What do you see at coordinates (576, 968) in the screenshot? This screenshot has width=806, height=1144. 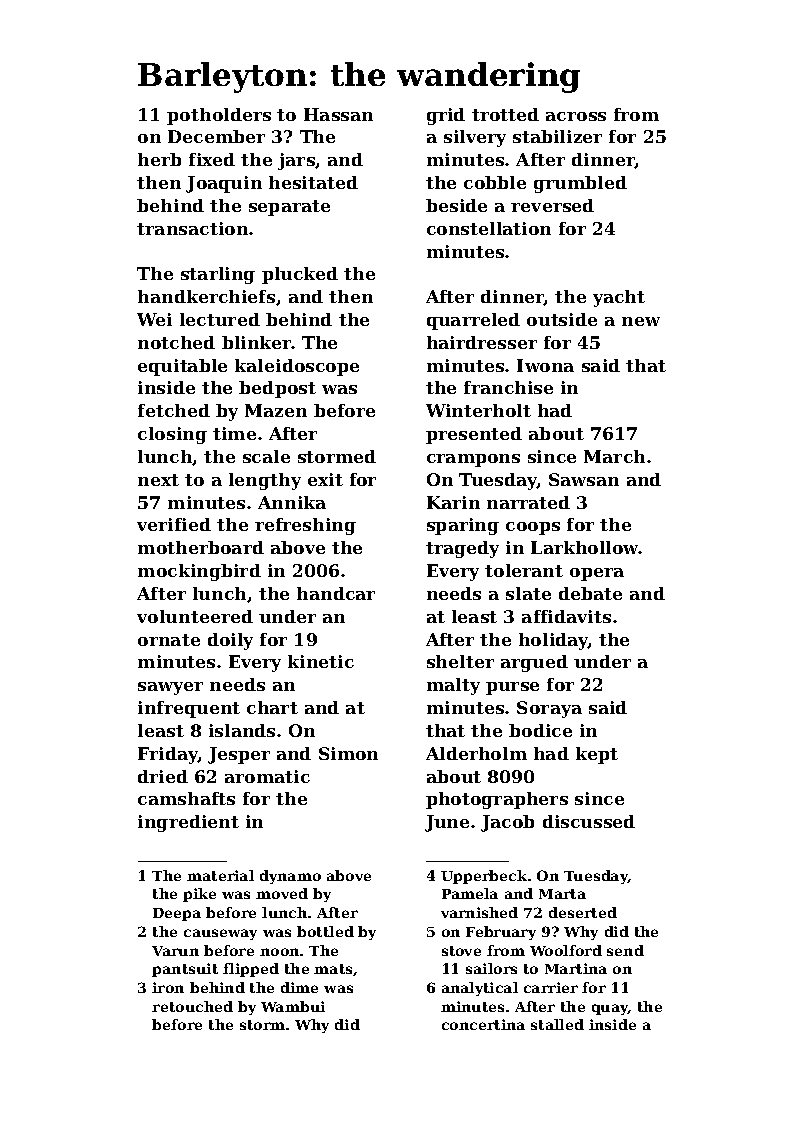 I see `Martina` at bounding box center [576, 968].
